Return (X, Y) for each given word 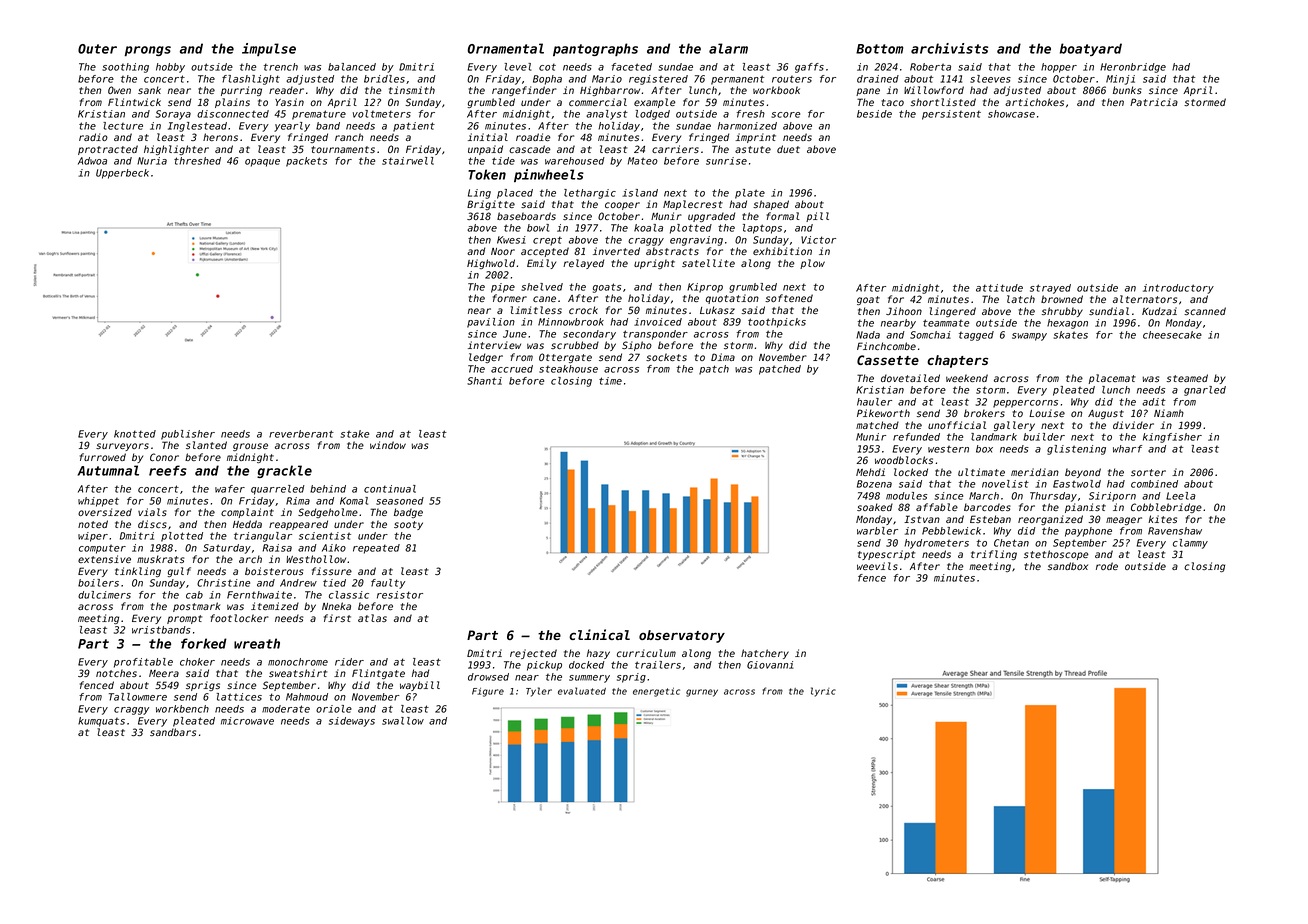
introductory (1178, 289)
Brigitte (491, 205)
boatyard (1091, 49)
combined (1154, 484)
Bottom (879, 49)
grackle (284, 471)
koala (648, 228)
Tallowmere (138, 697)
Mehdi (870, 472)
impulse (269, 49)
